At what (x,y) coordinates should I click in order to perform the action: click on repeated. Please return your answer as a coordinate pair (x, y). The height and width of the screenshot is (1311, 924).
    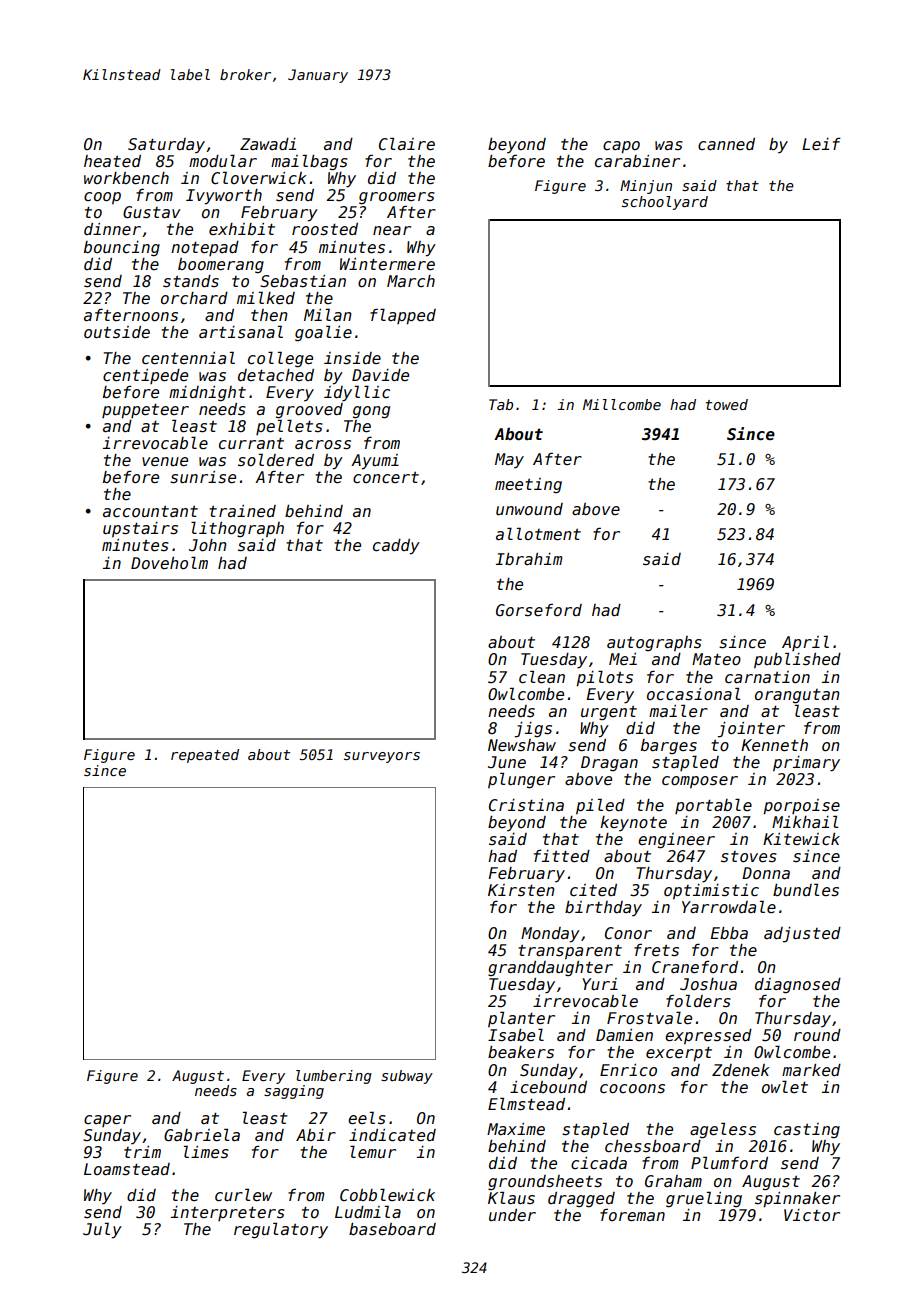
    Looking at the image, I should click on (205, 756).
